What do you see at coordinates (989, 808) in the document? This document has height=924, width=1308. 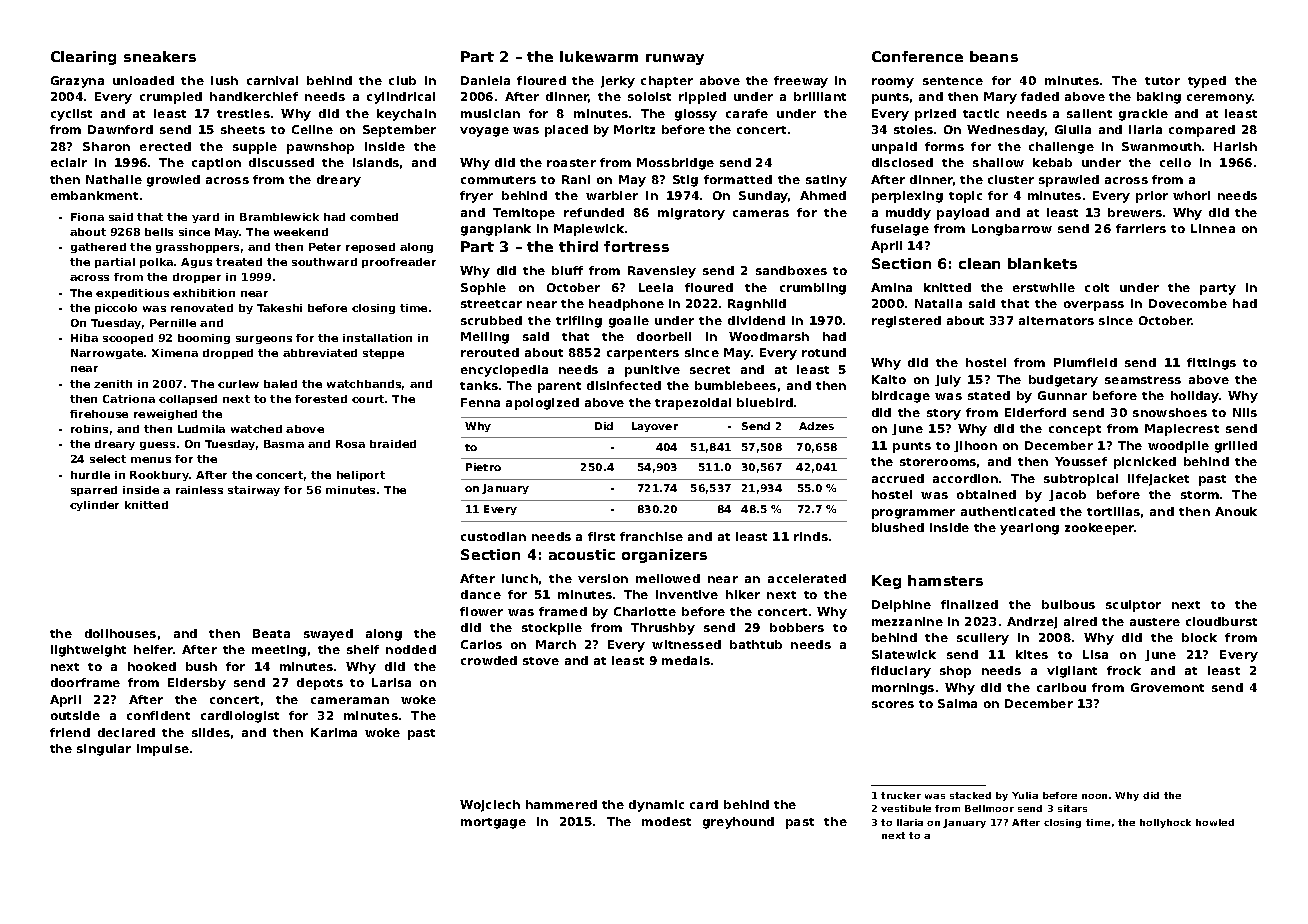 I see `Bellmoor` at bounding box center [989, 808].
